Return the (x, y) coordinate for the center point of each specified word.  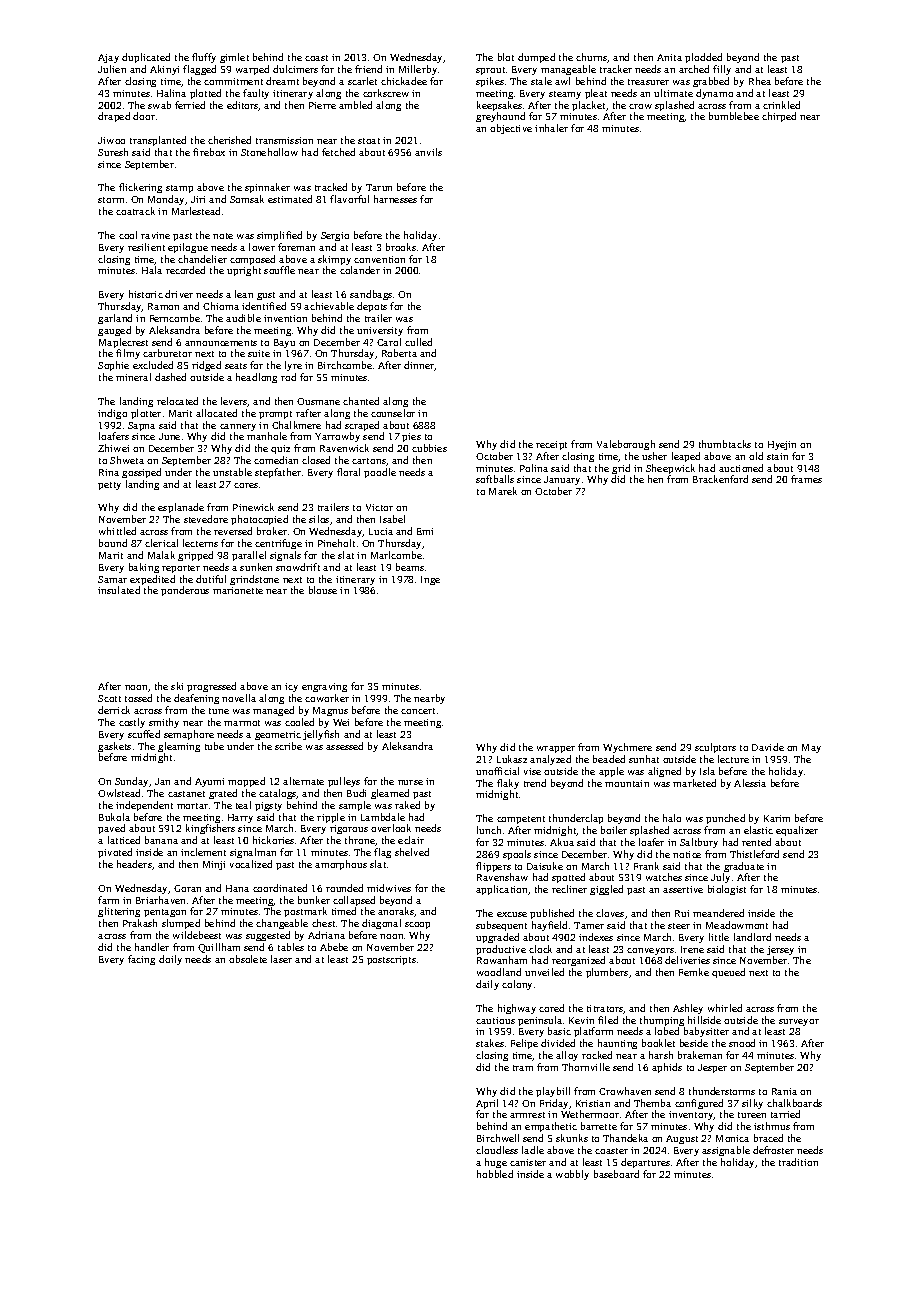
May (811, 748)
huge (496, 1163)
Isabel (392, 519)
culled (418, 342)
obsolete (248, 959)
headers (134, 864)
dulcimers (295, 69)
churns (592, 58)
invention (285, 318)
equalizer (797, 831)
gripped (195, 556)
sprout (490, 71)
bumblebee (734, 116)
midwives (389, 888)
